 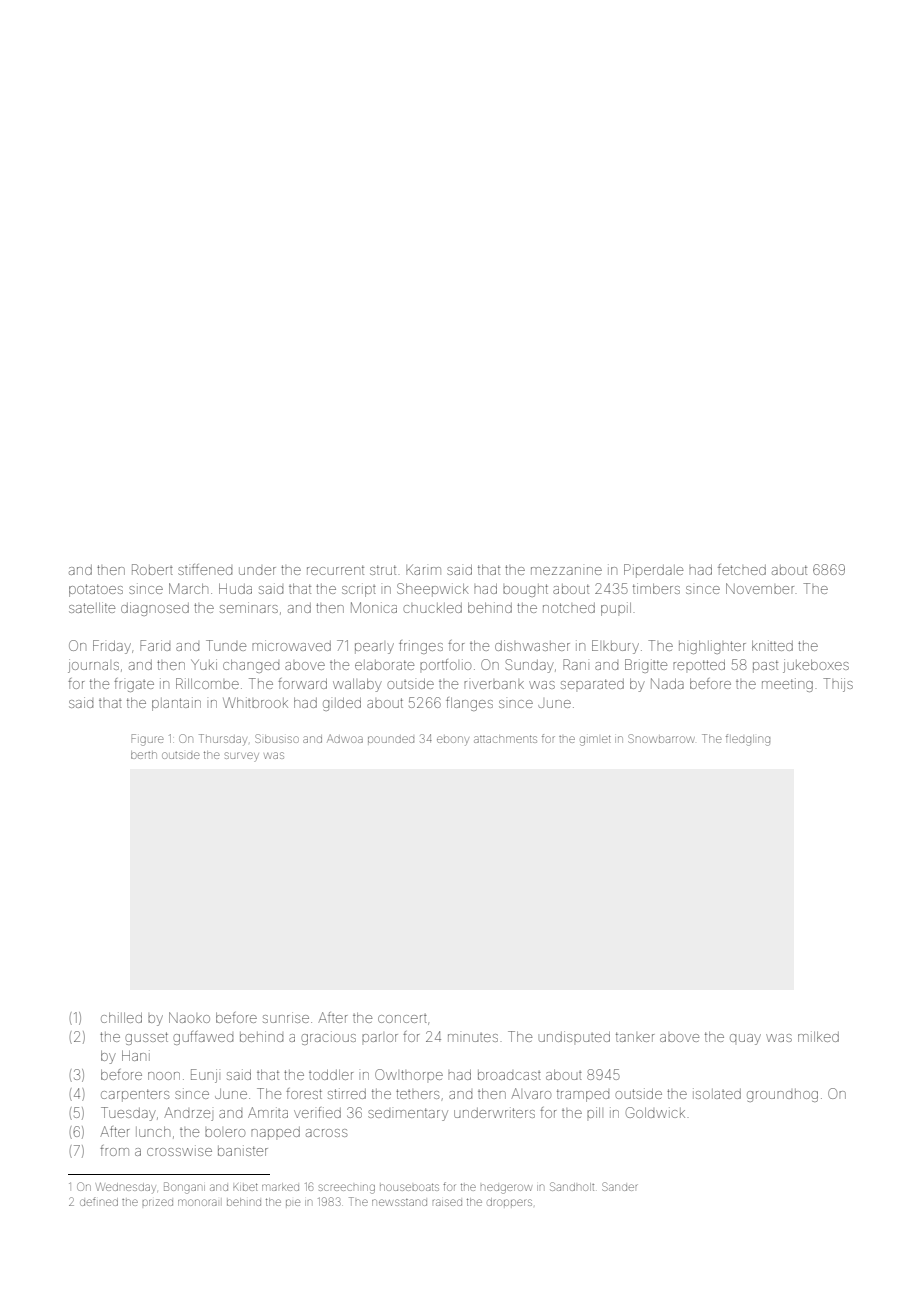 What do you see at coordinates (255, 702) in the screenshot?
I see `Whitbrook` at bounding box center [255, 702].
